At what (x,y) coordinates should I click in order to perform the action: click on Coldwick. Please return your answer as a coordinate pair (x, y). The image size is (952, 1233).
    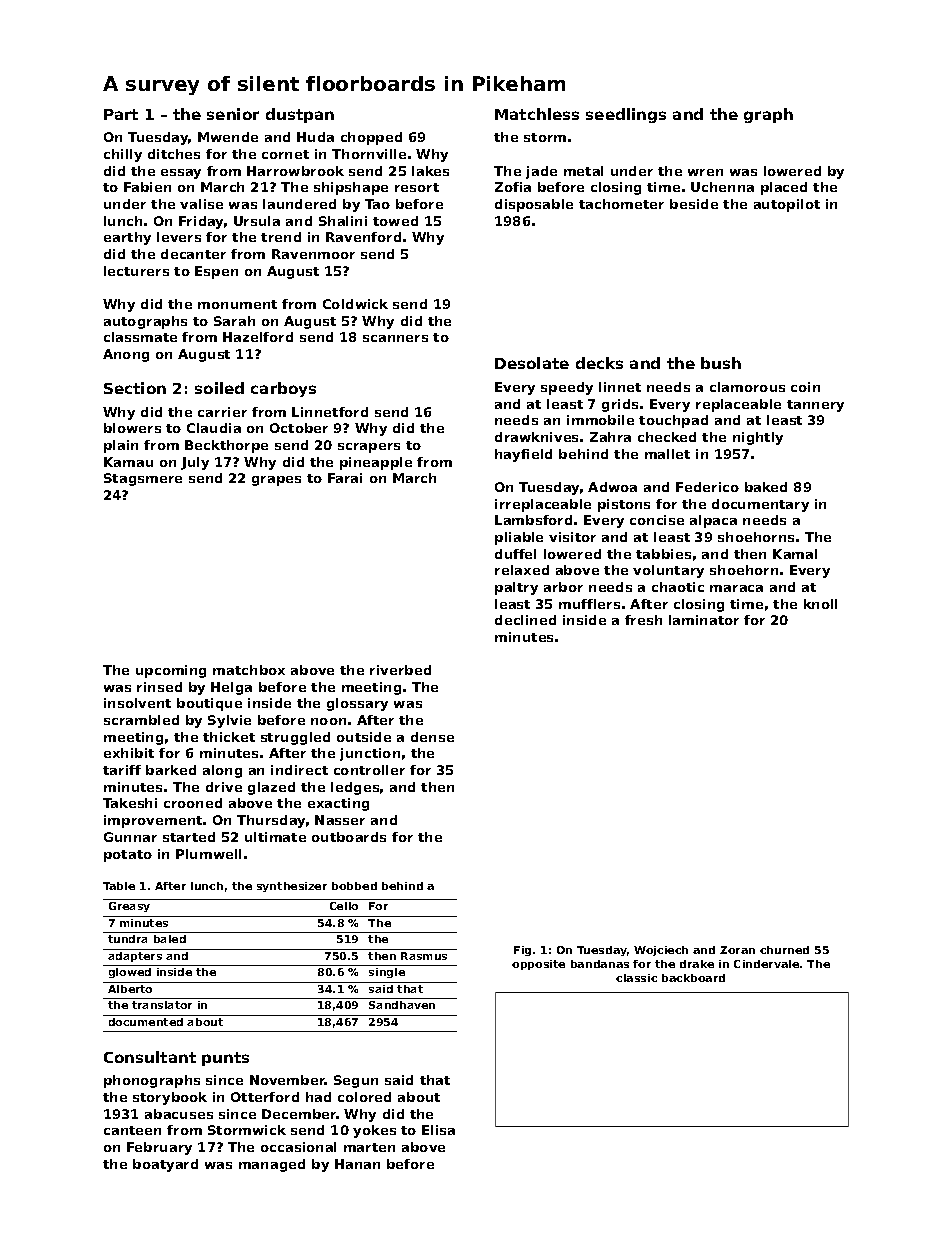
    Looking at the image, I should click on (355, 304).
